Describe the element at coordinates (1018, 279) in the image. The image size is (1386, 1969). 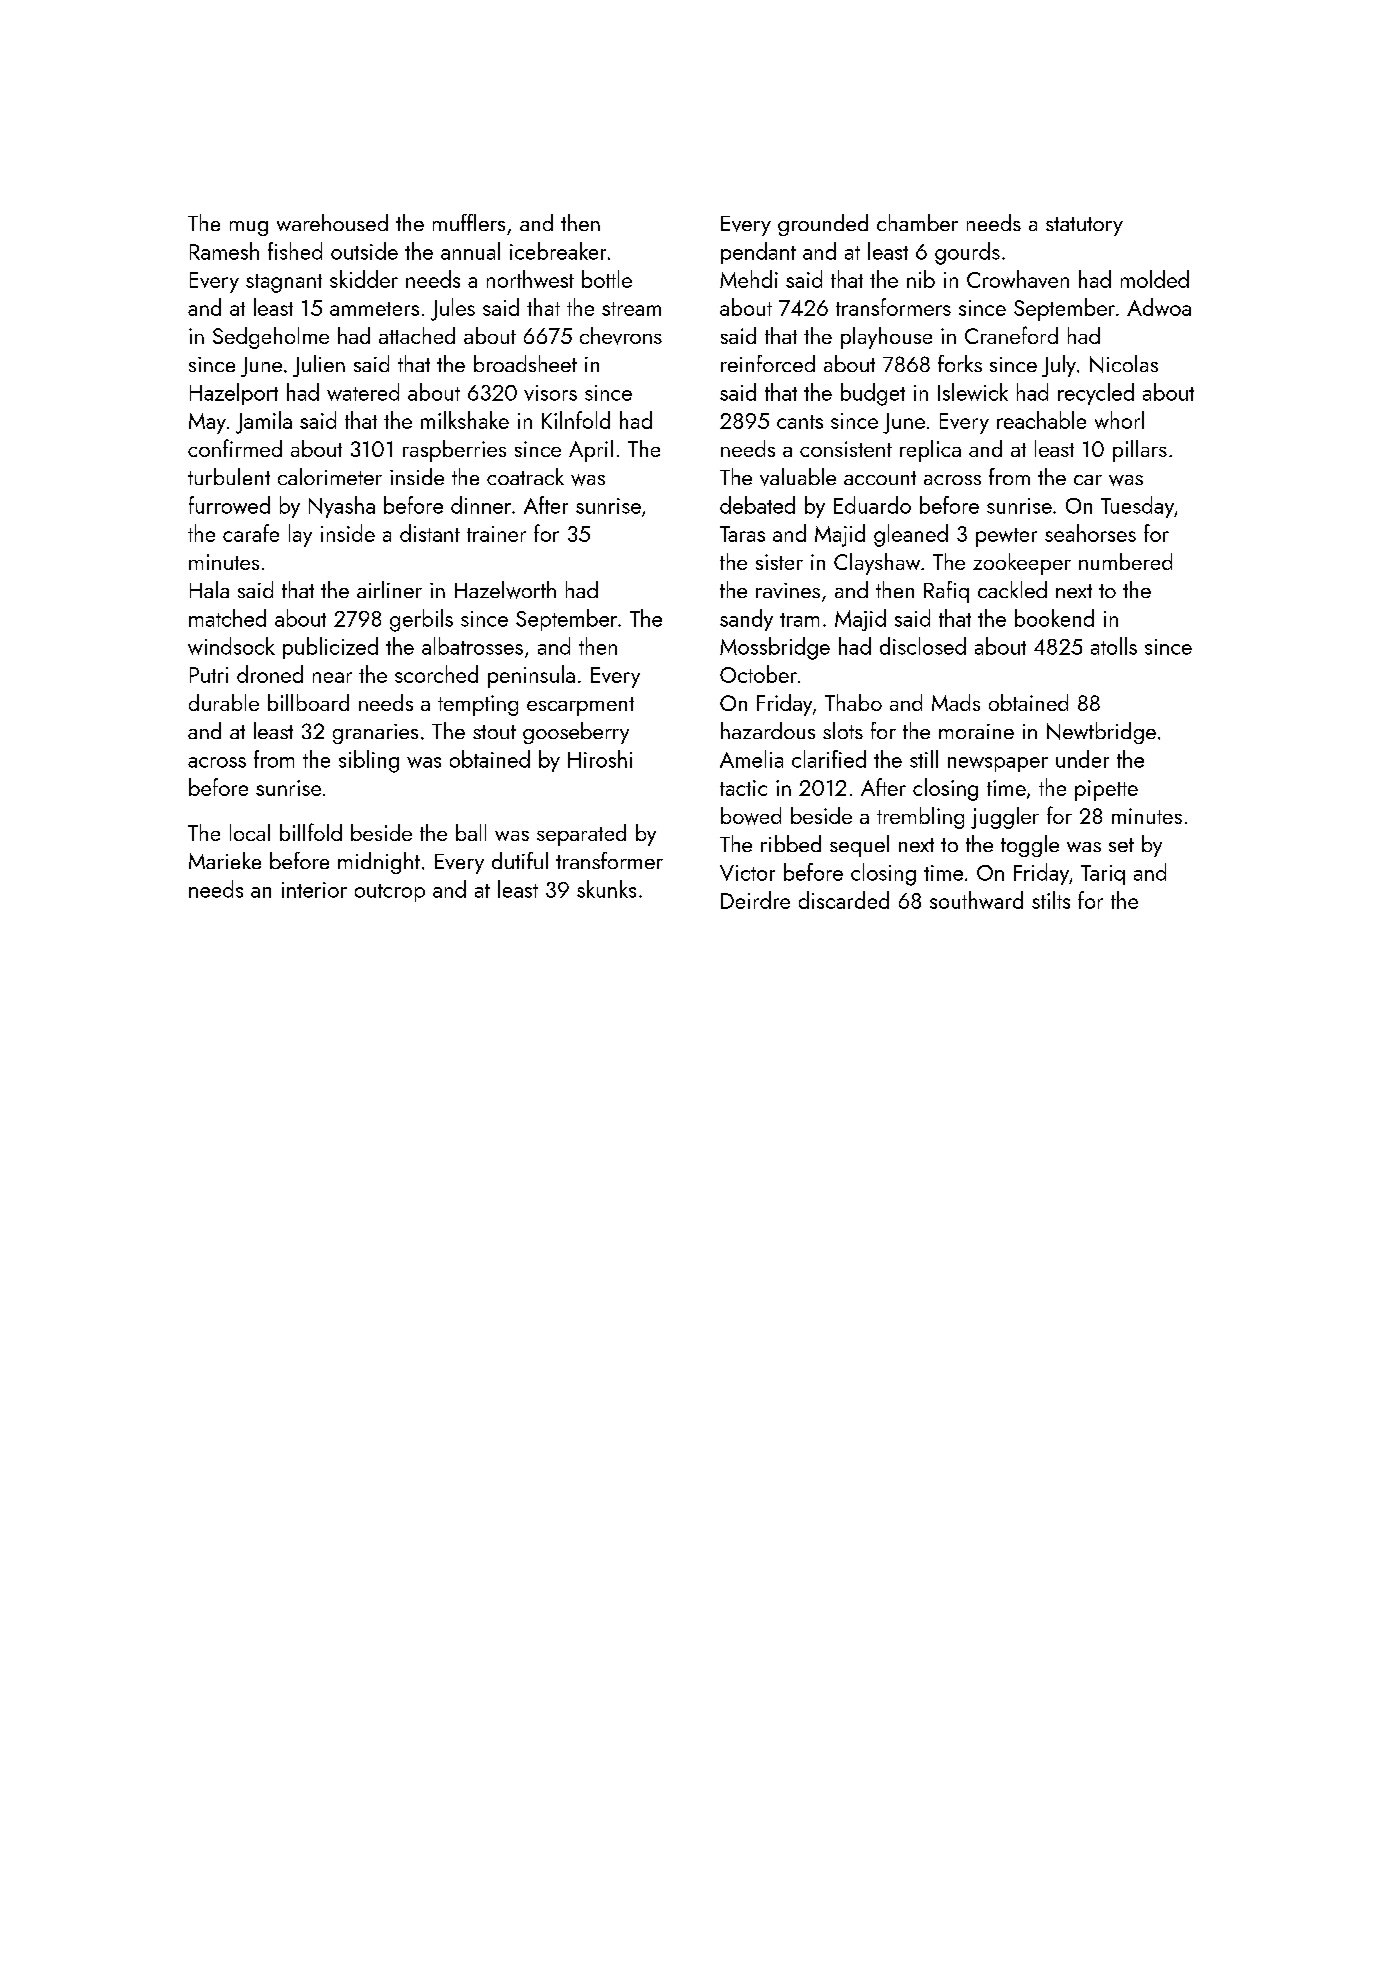
I see `Crowhaven` at that location.
